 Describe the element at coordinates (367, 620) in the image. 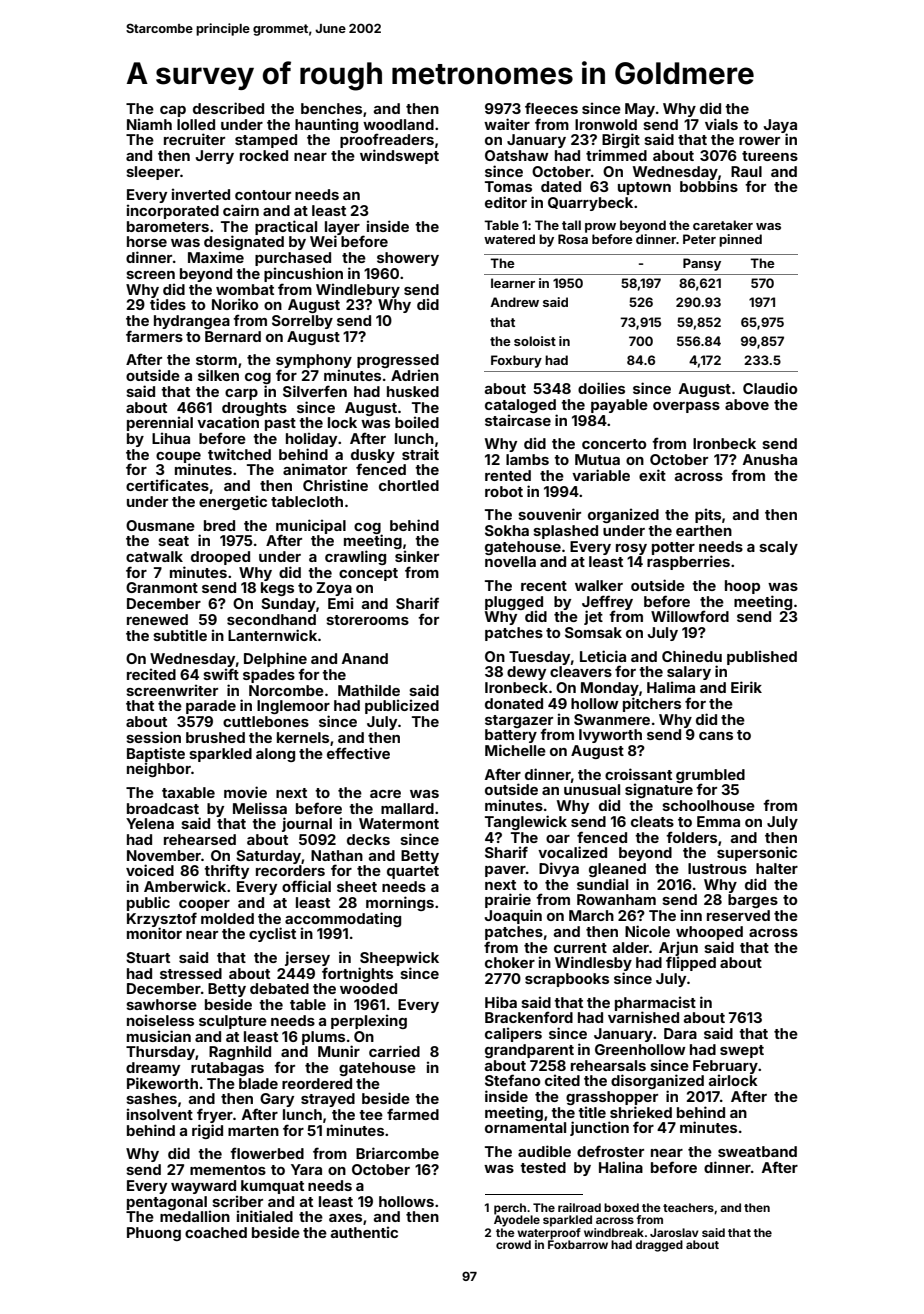

I see `storerooms` at that location.
